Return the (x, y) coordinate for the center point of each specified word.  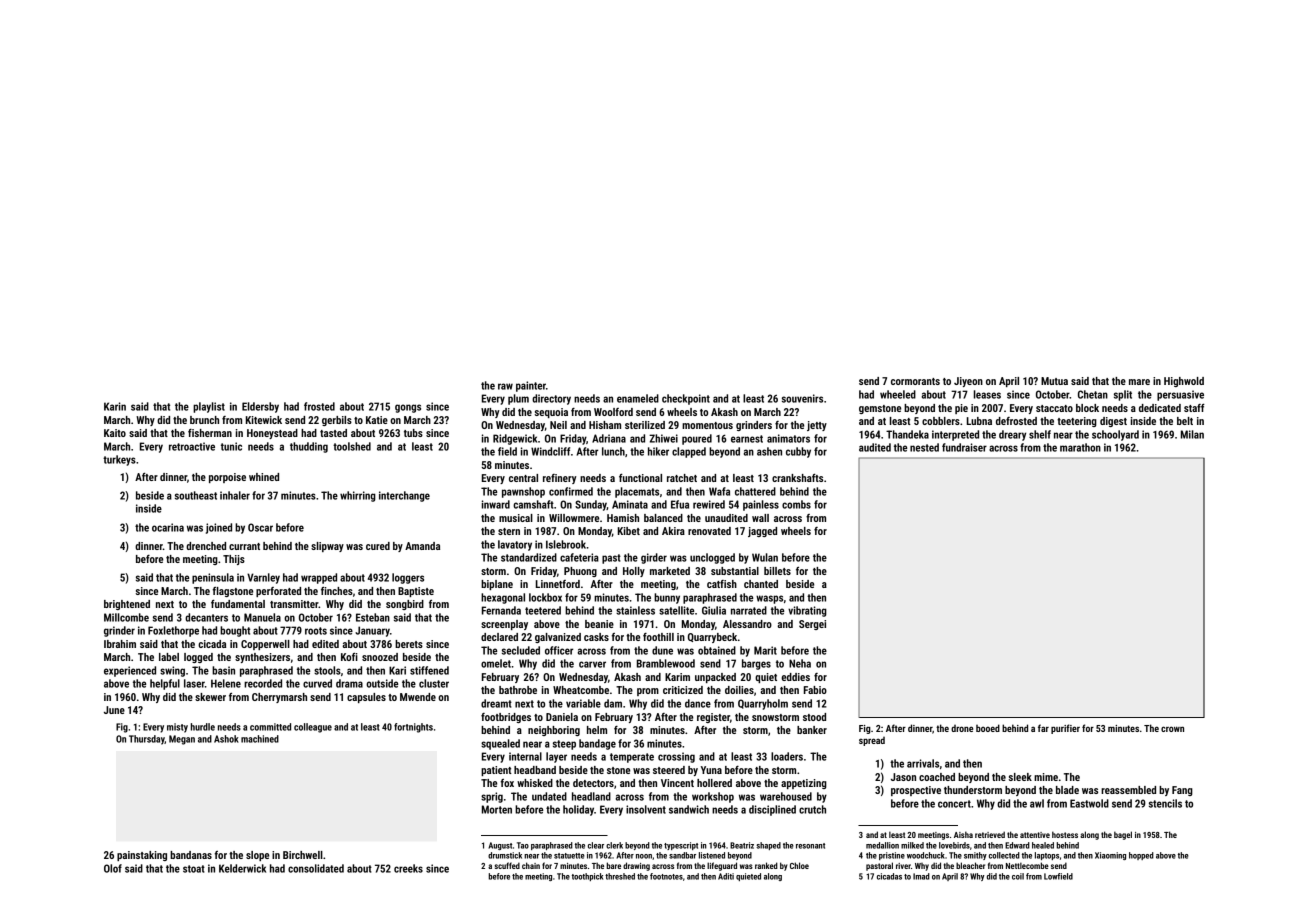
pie (961, 409)
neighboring (554, 731)
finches (337, 590)
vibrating (807, 611)
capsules (366, 698)
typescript (681, 846)
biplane (497, 585)
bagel (1123, 835)
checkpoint (686, 399)
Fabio (815, 690)
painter (531, 386)
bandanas (191, 855)
